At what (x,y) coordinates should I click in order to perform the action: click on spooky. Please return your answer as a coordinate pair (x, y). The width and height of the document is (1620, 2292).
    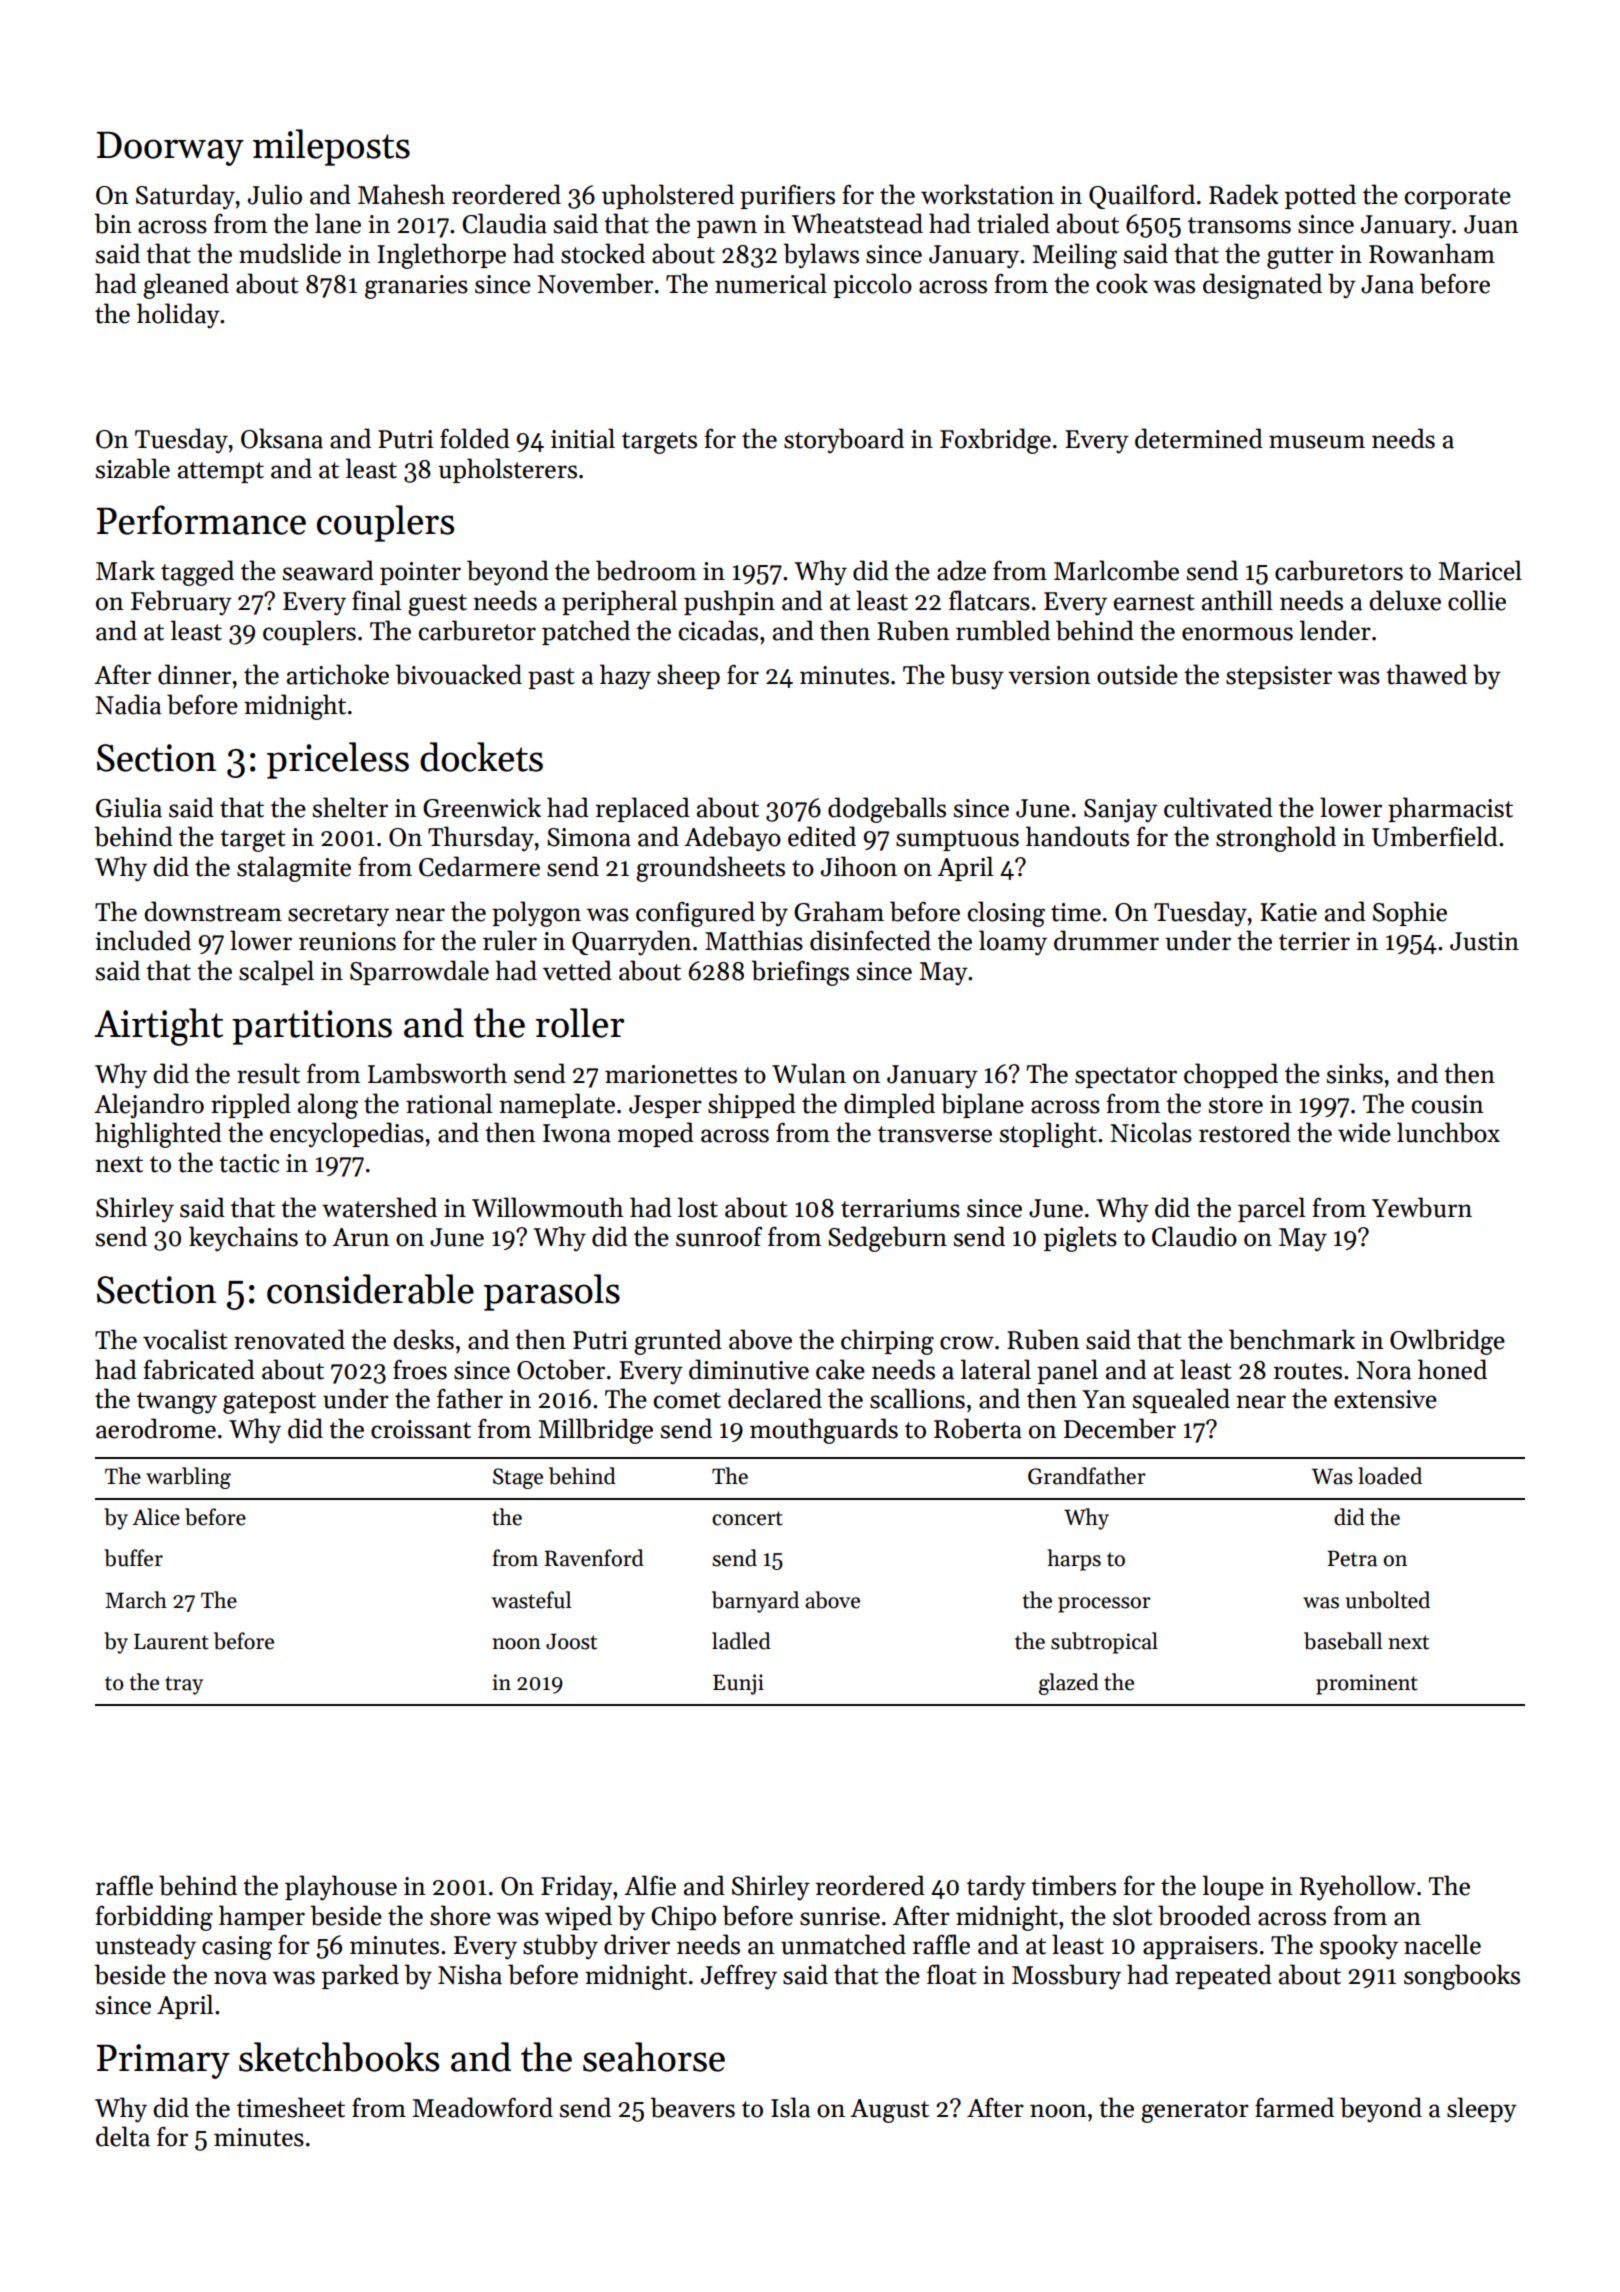
    Looking at the image, I should click on (1359, 1947).
